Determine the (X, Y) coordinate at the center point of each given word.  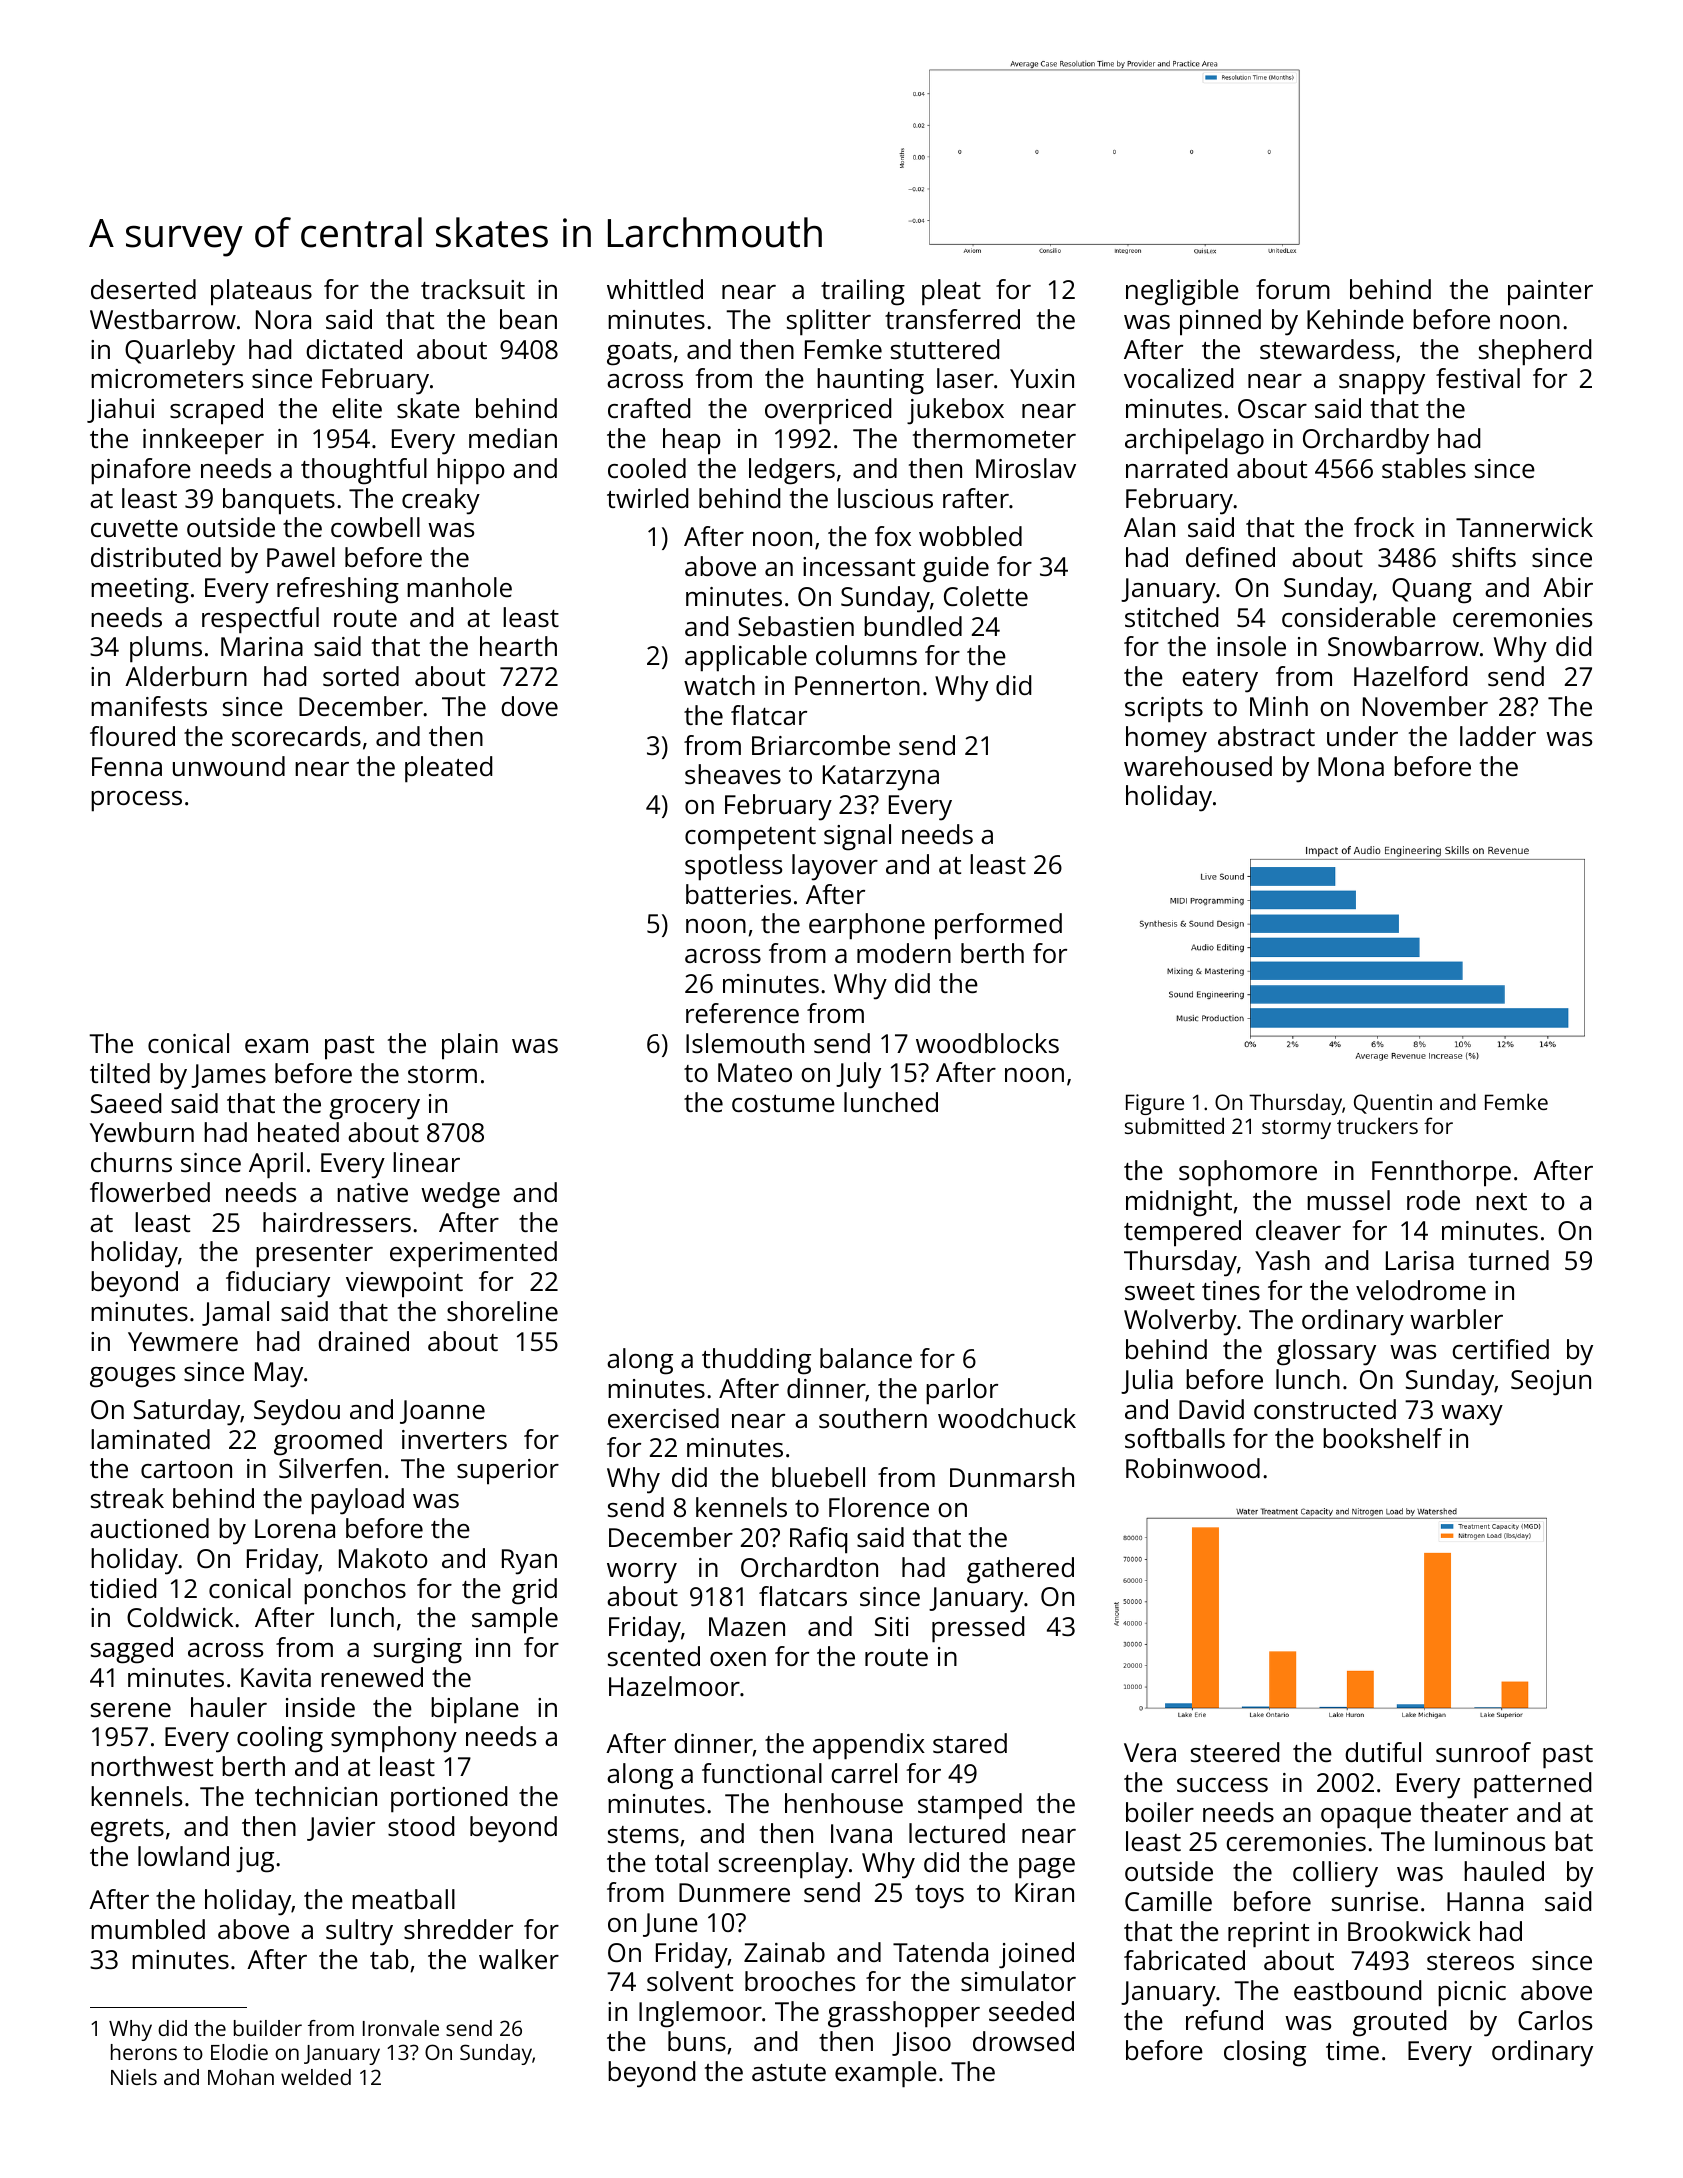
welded (316, 2077)
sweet (1160, 1291)
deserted (143, 289)
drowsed (1023, 2041)
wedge (460, 1195)
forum (1293, 289)
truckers (1377, 1125)
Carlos (1555, 2020)
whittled (655, 289)
